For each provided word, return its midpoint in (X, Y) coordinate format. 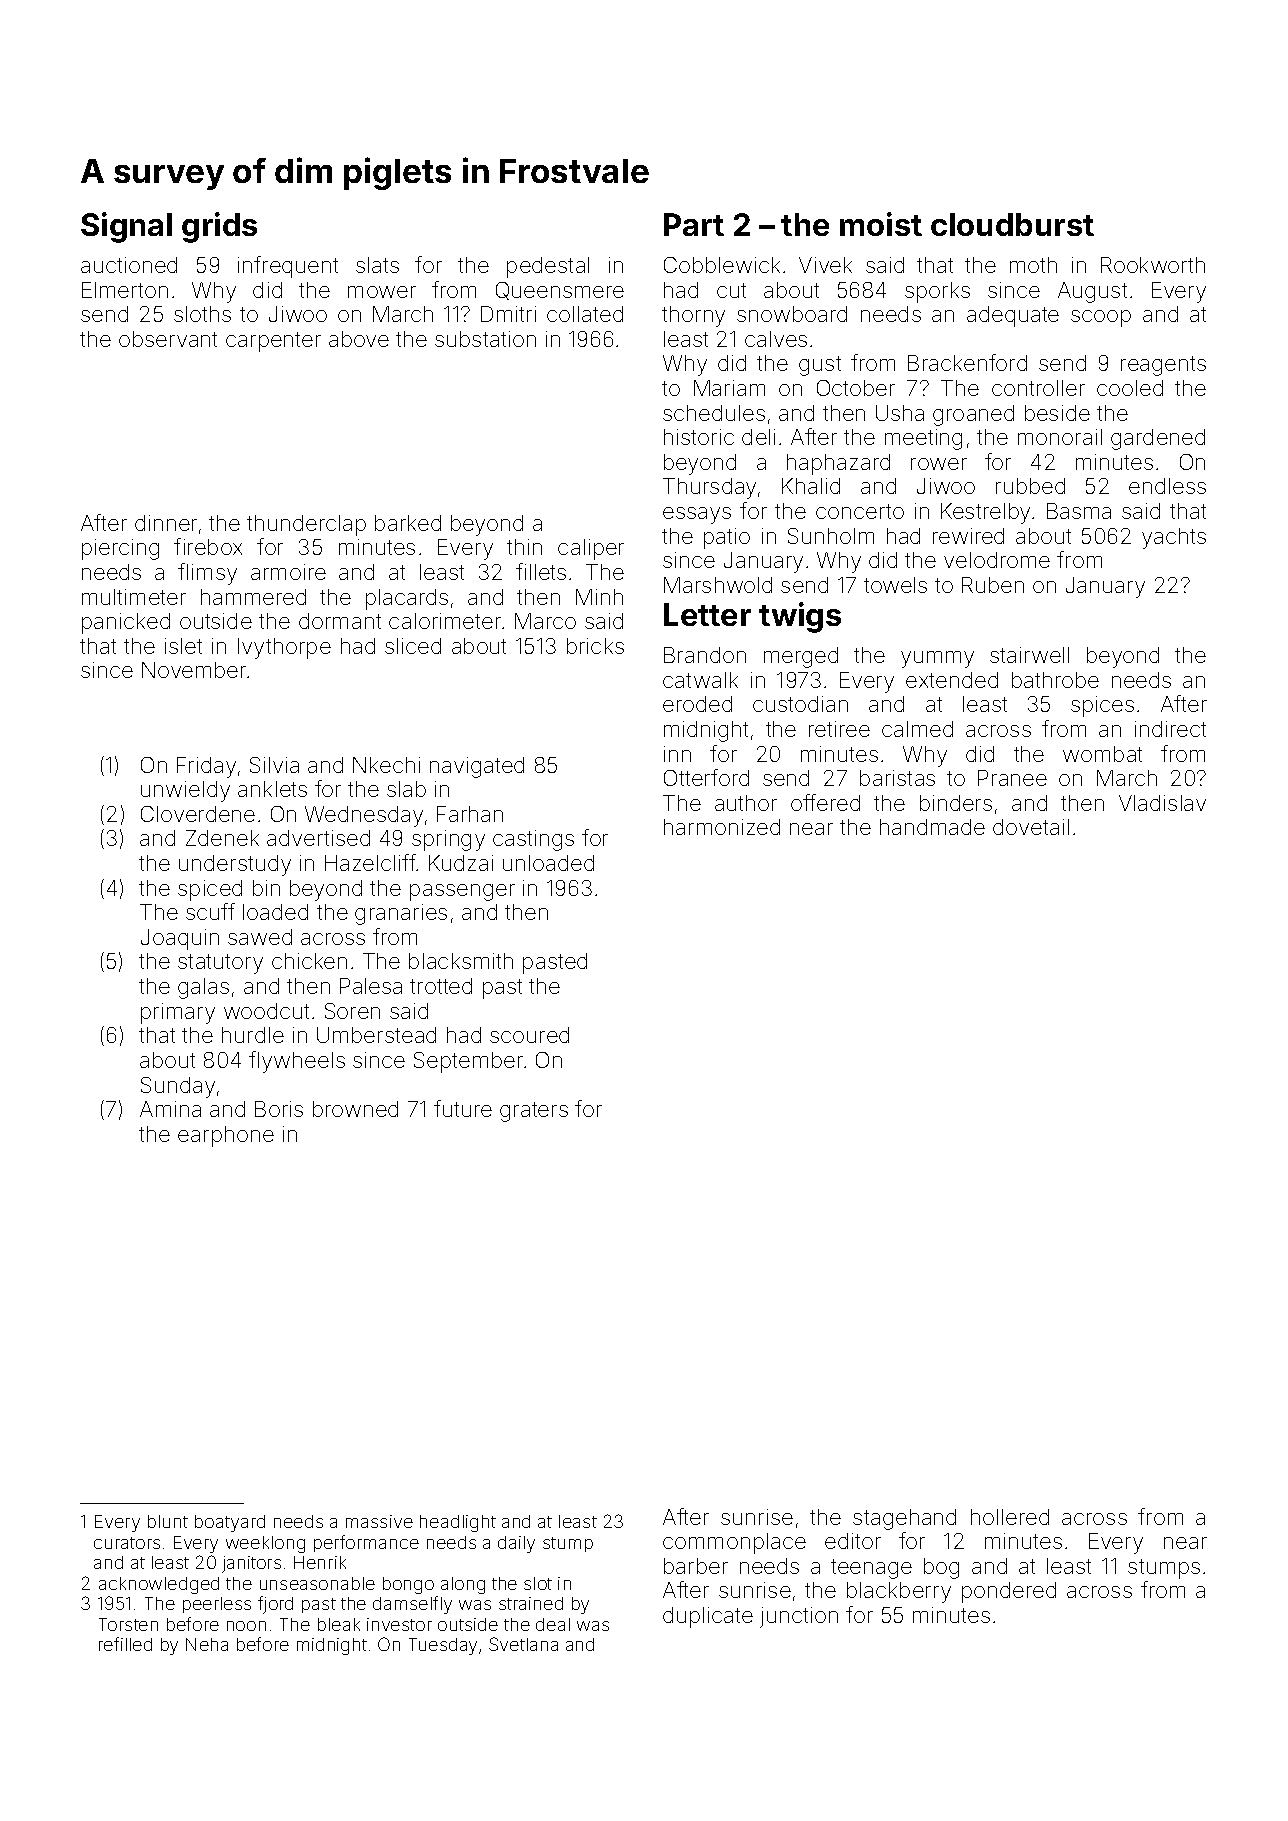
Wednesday (364, 816)
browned (355, 1109)
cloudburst (1012, 224)
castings (533, 840)
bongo (408, 1585)
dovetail (1031, 827)
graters (534, 1112)
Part (694, 224)
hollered (1010, 1517)
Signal (126, 227)
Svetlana (523, 1644)
